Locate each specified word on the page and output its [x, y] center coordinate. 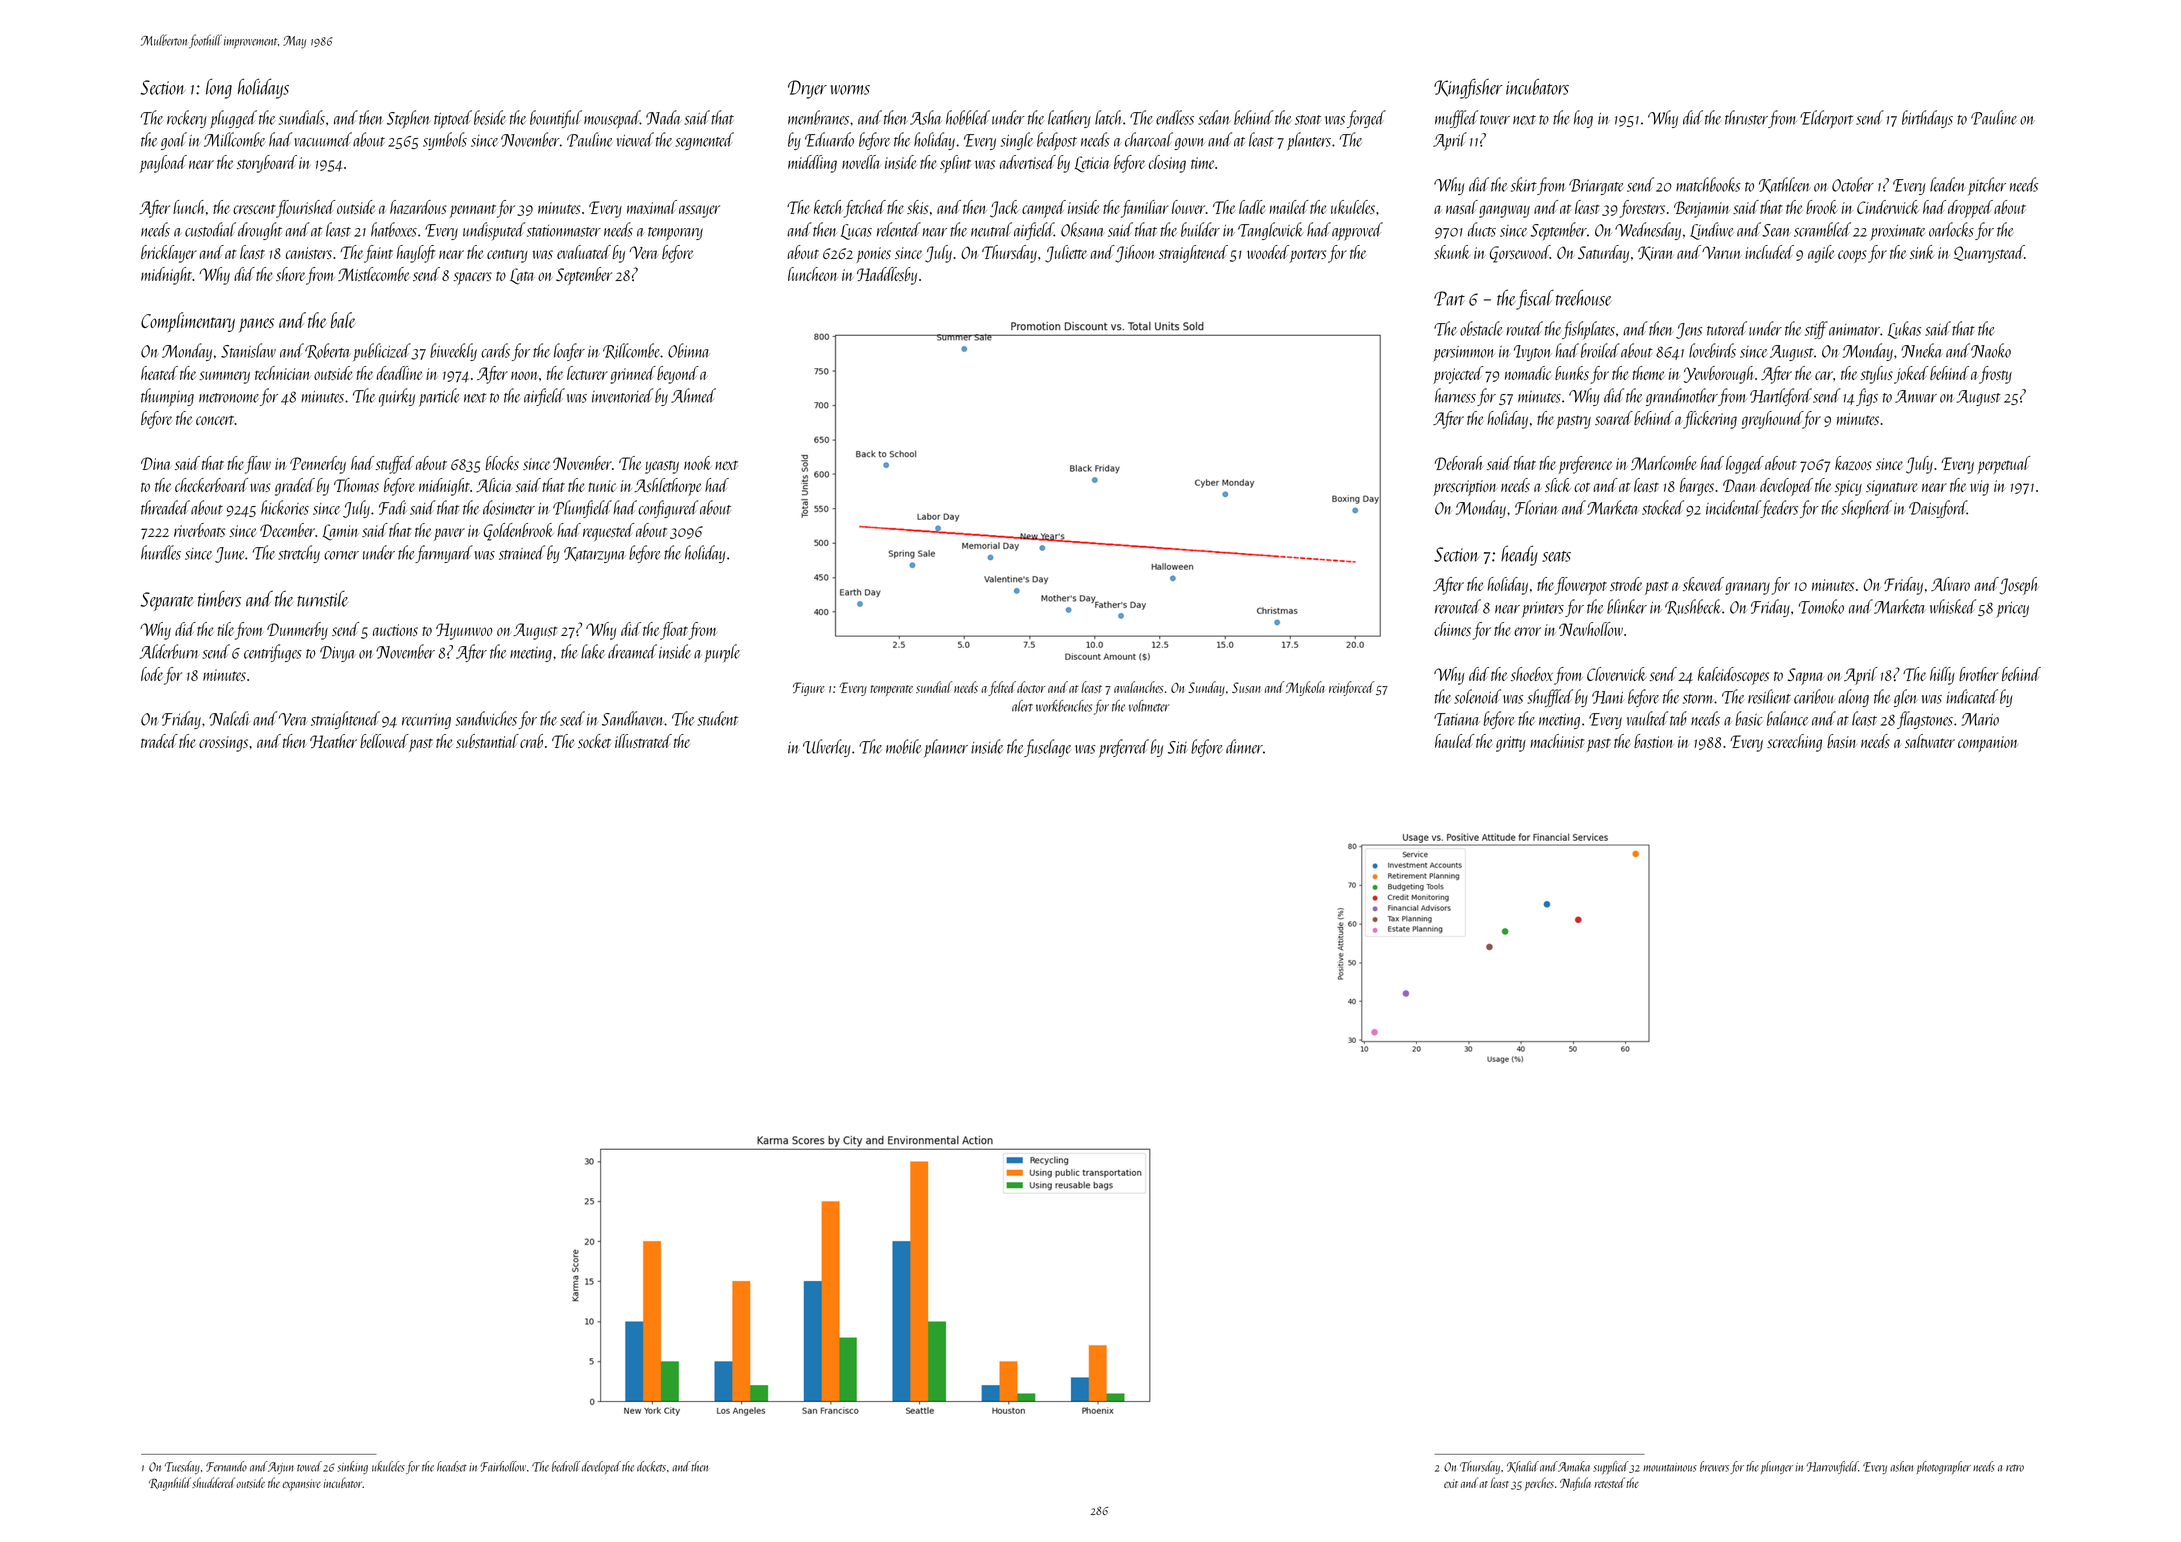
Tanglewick [1271, 231]
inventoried [622, 395]
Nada [663, 117]
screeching [1794, 743]
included [1769, 252]
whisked [1953, 606]
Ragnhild [170, 1484]
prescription [1464, 488]
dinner [1244, 746]
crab [531, 741]
